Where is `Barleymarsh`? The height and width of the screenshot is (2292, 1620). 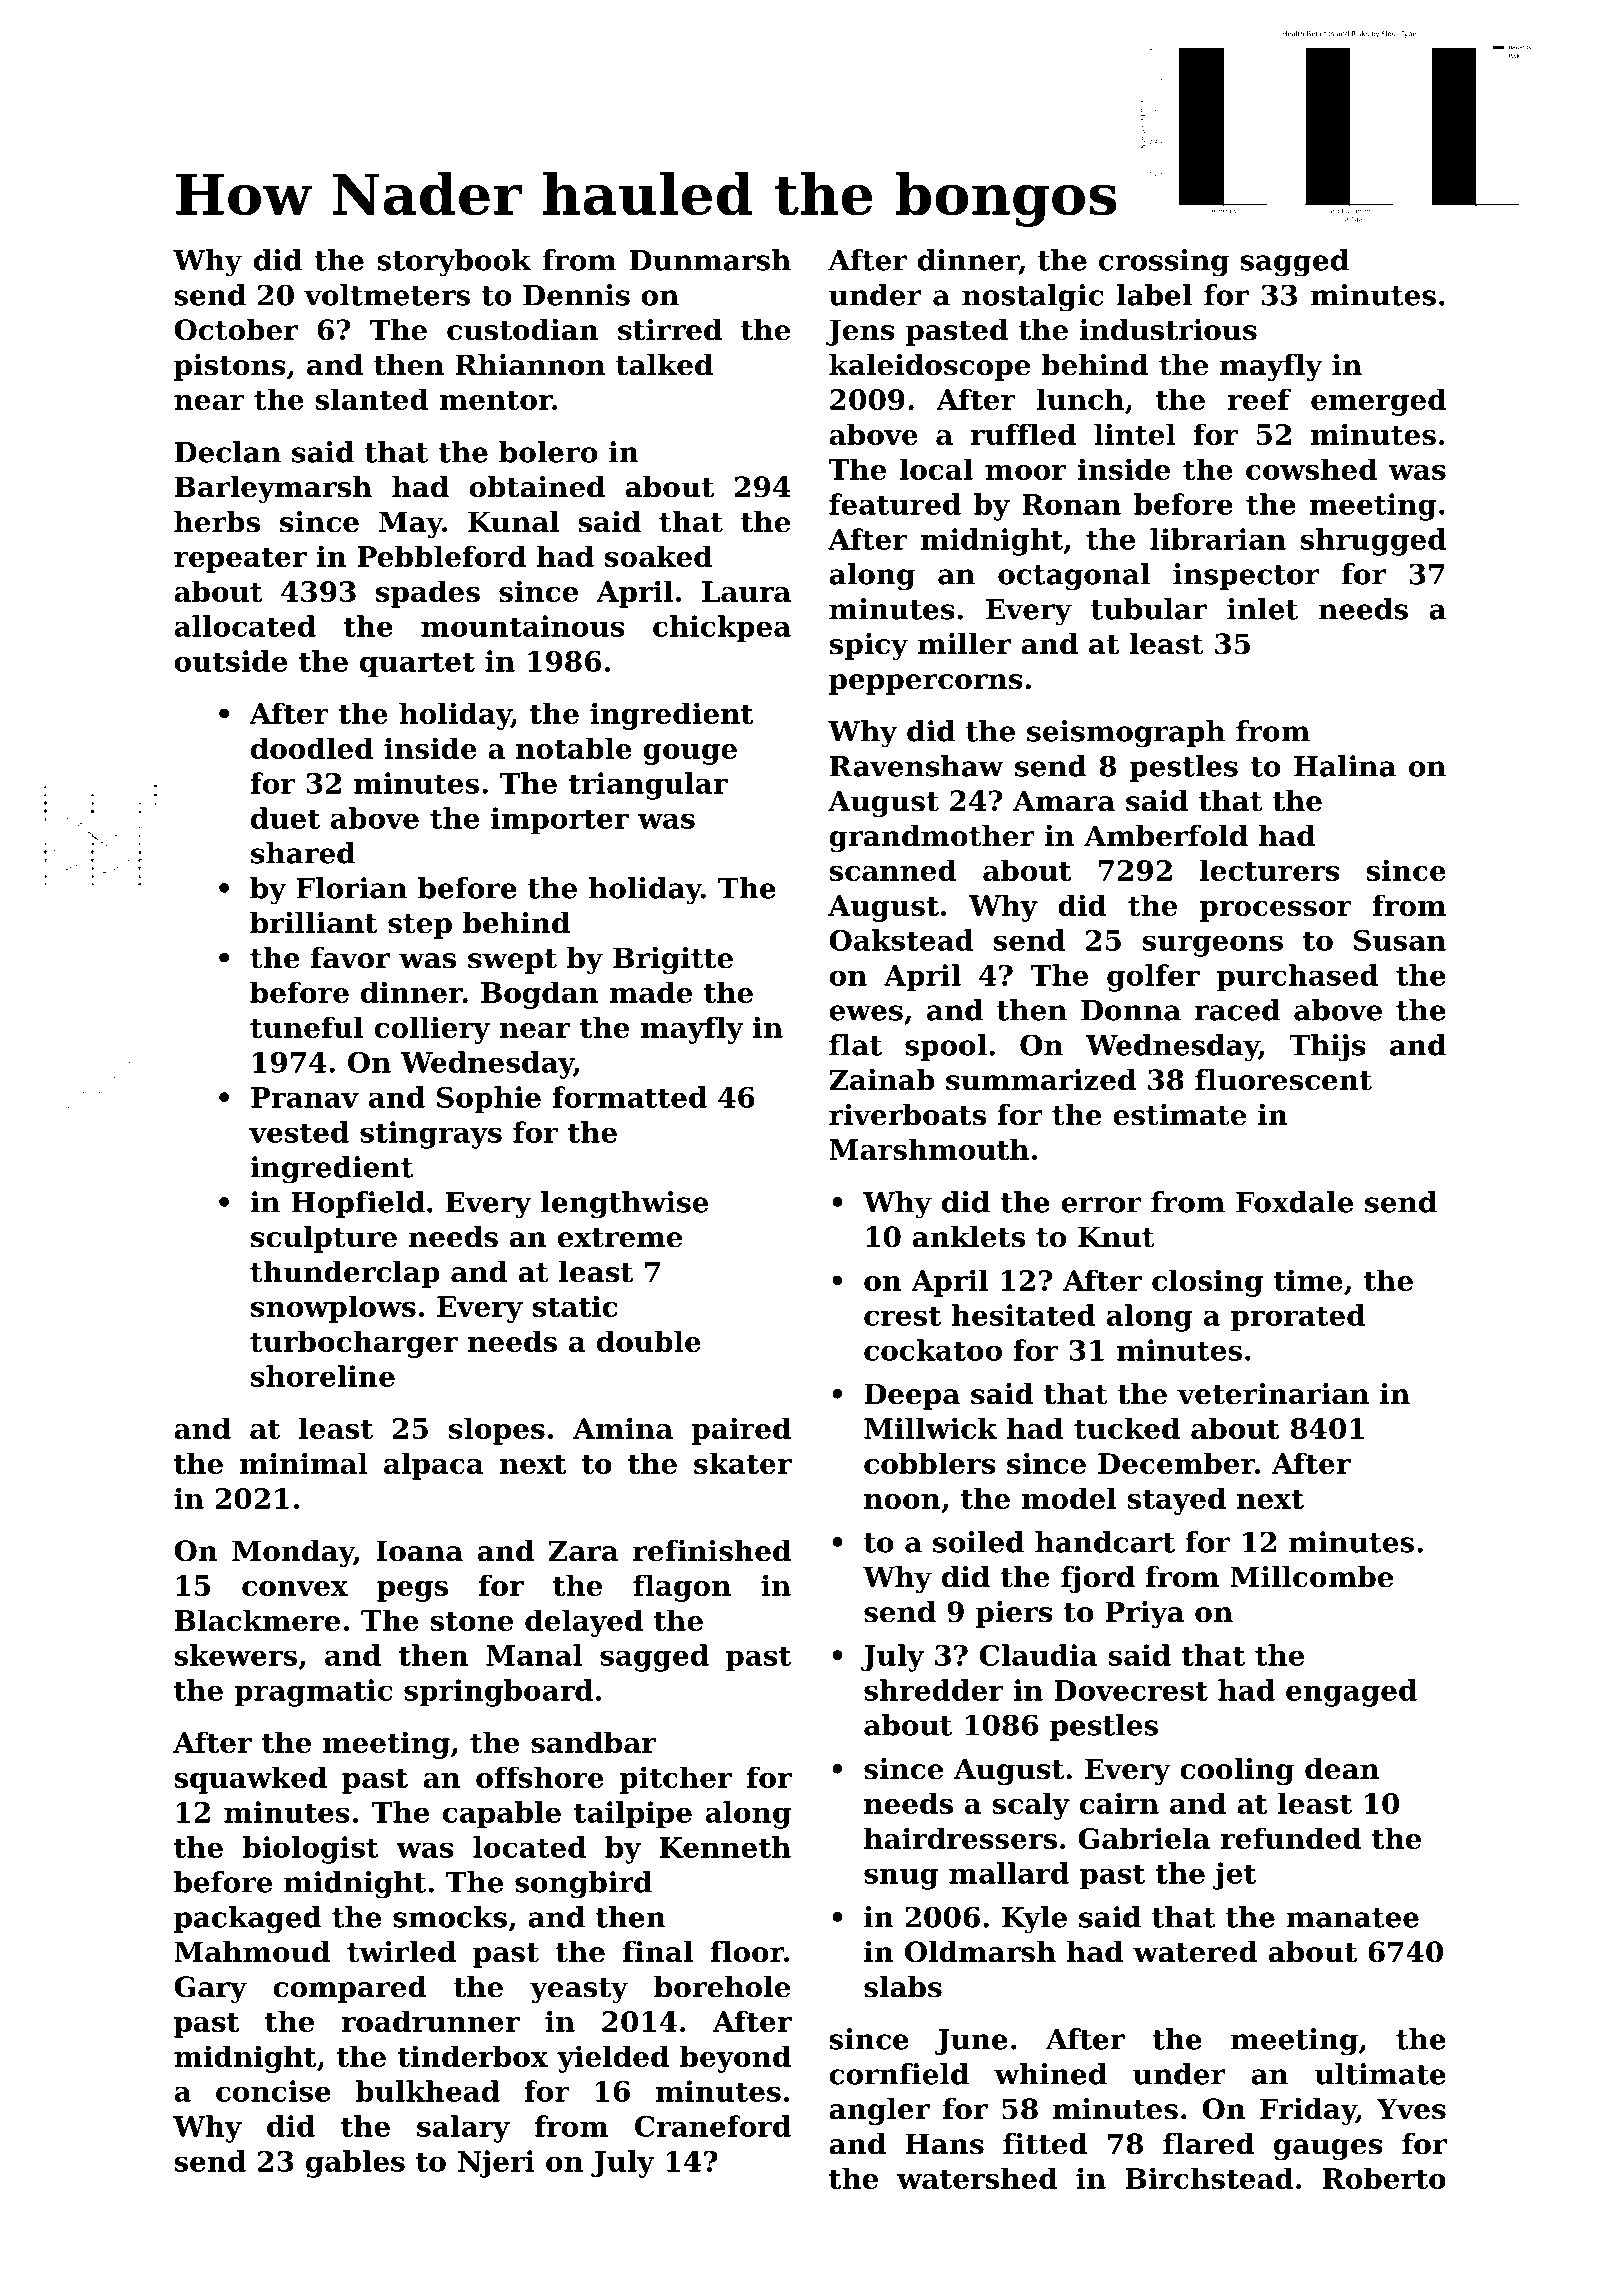
Barleymarsh is located at coordinates (273, 489).
